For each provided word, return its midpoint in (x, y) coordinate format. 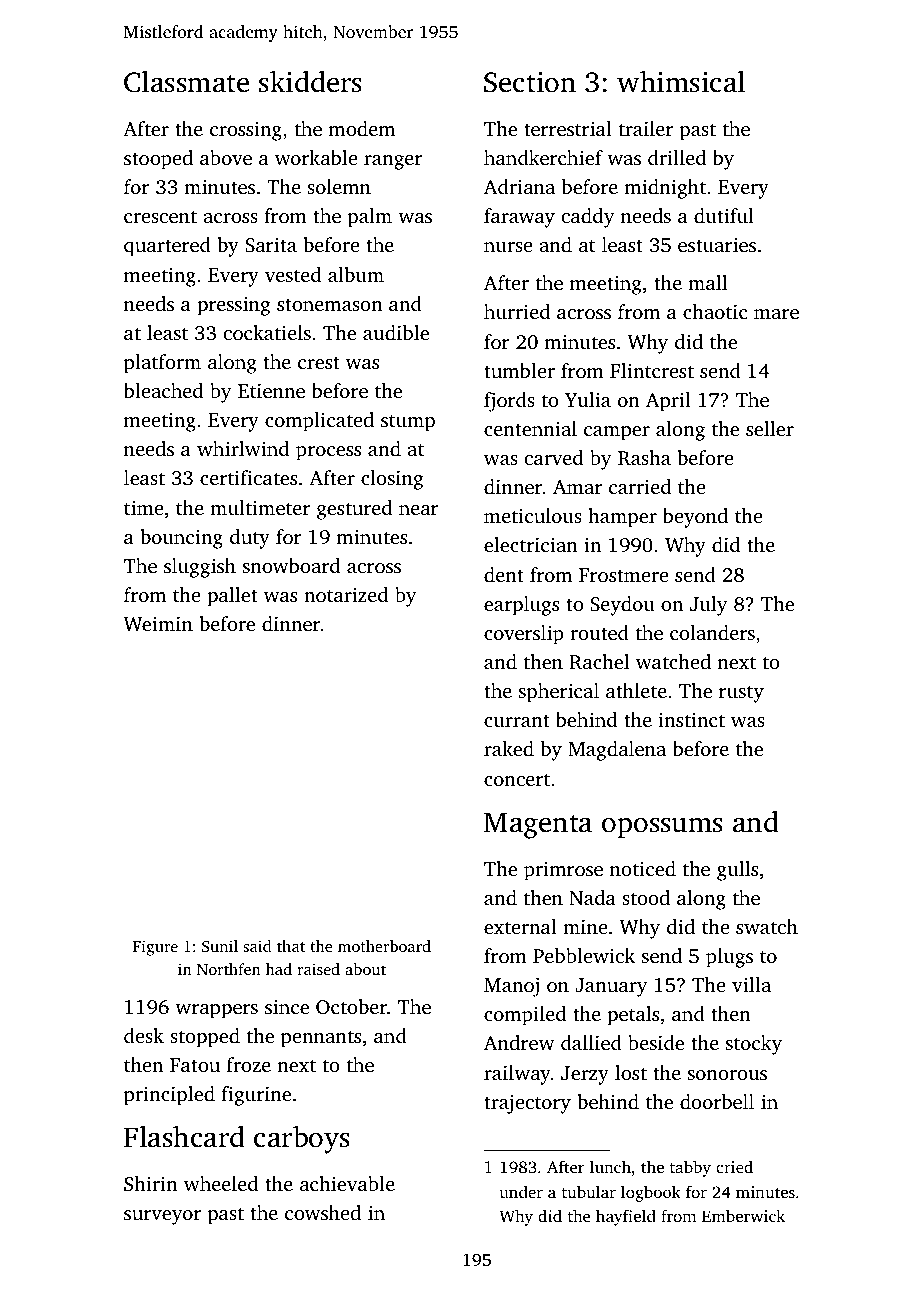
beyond (695, 518)
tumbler (519, 370)
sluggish (200, 568)
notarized (346, 594)
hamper (622, 518)
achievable (347, 1183)
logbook (651, 1193)
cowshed (323, 1212)
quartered (167, 247)
